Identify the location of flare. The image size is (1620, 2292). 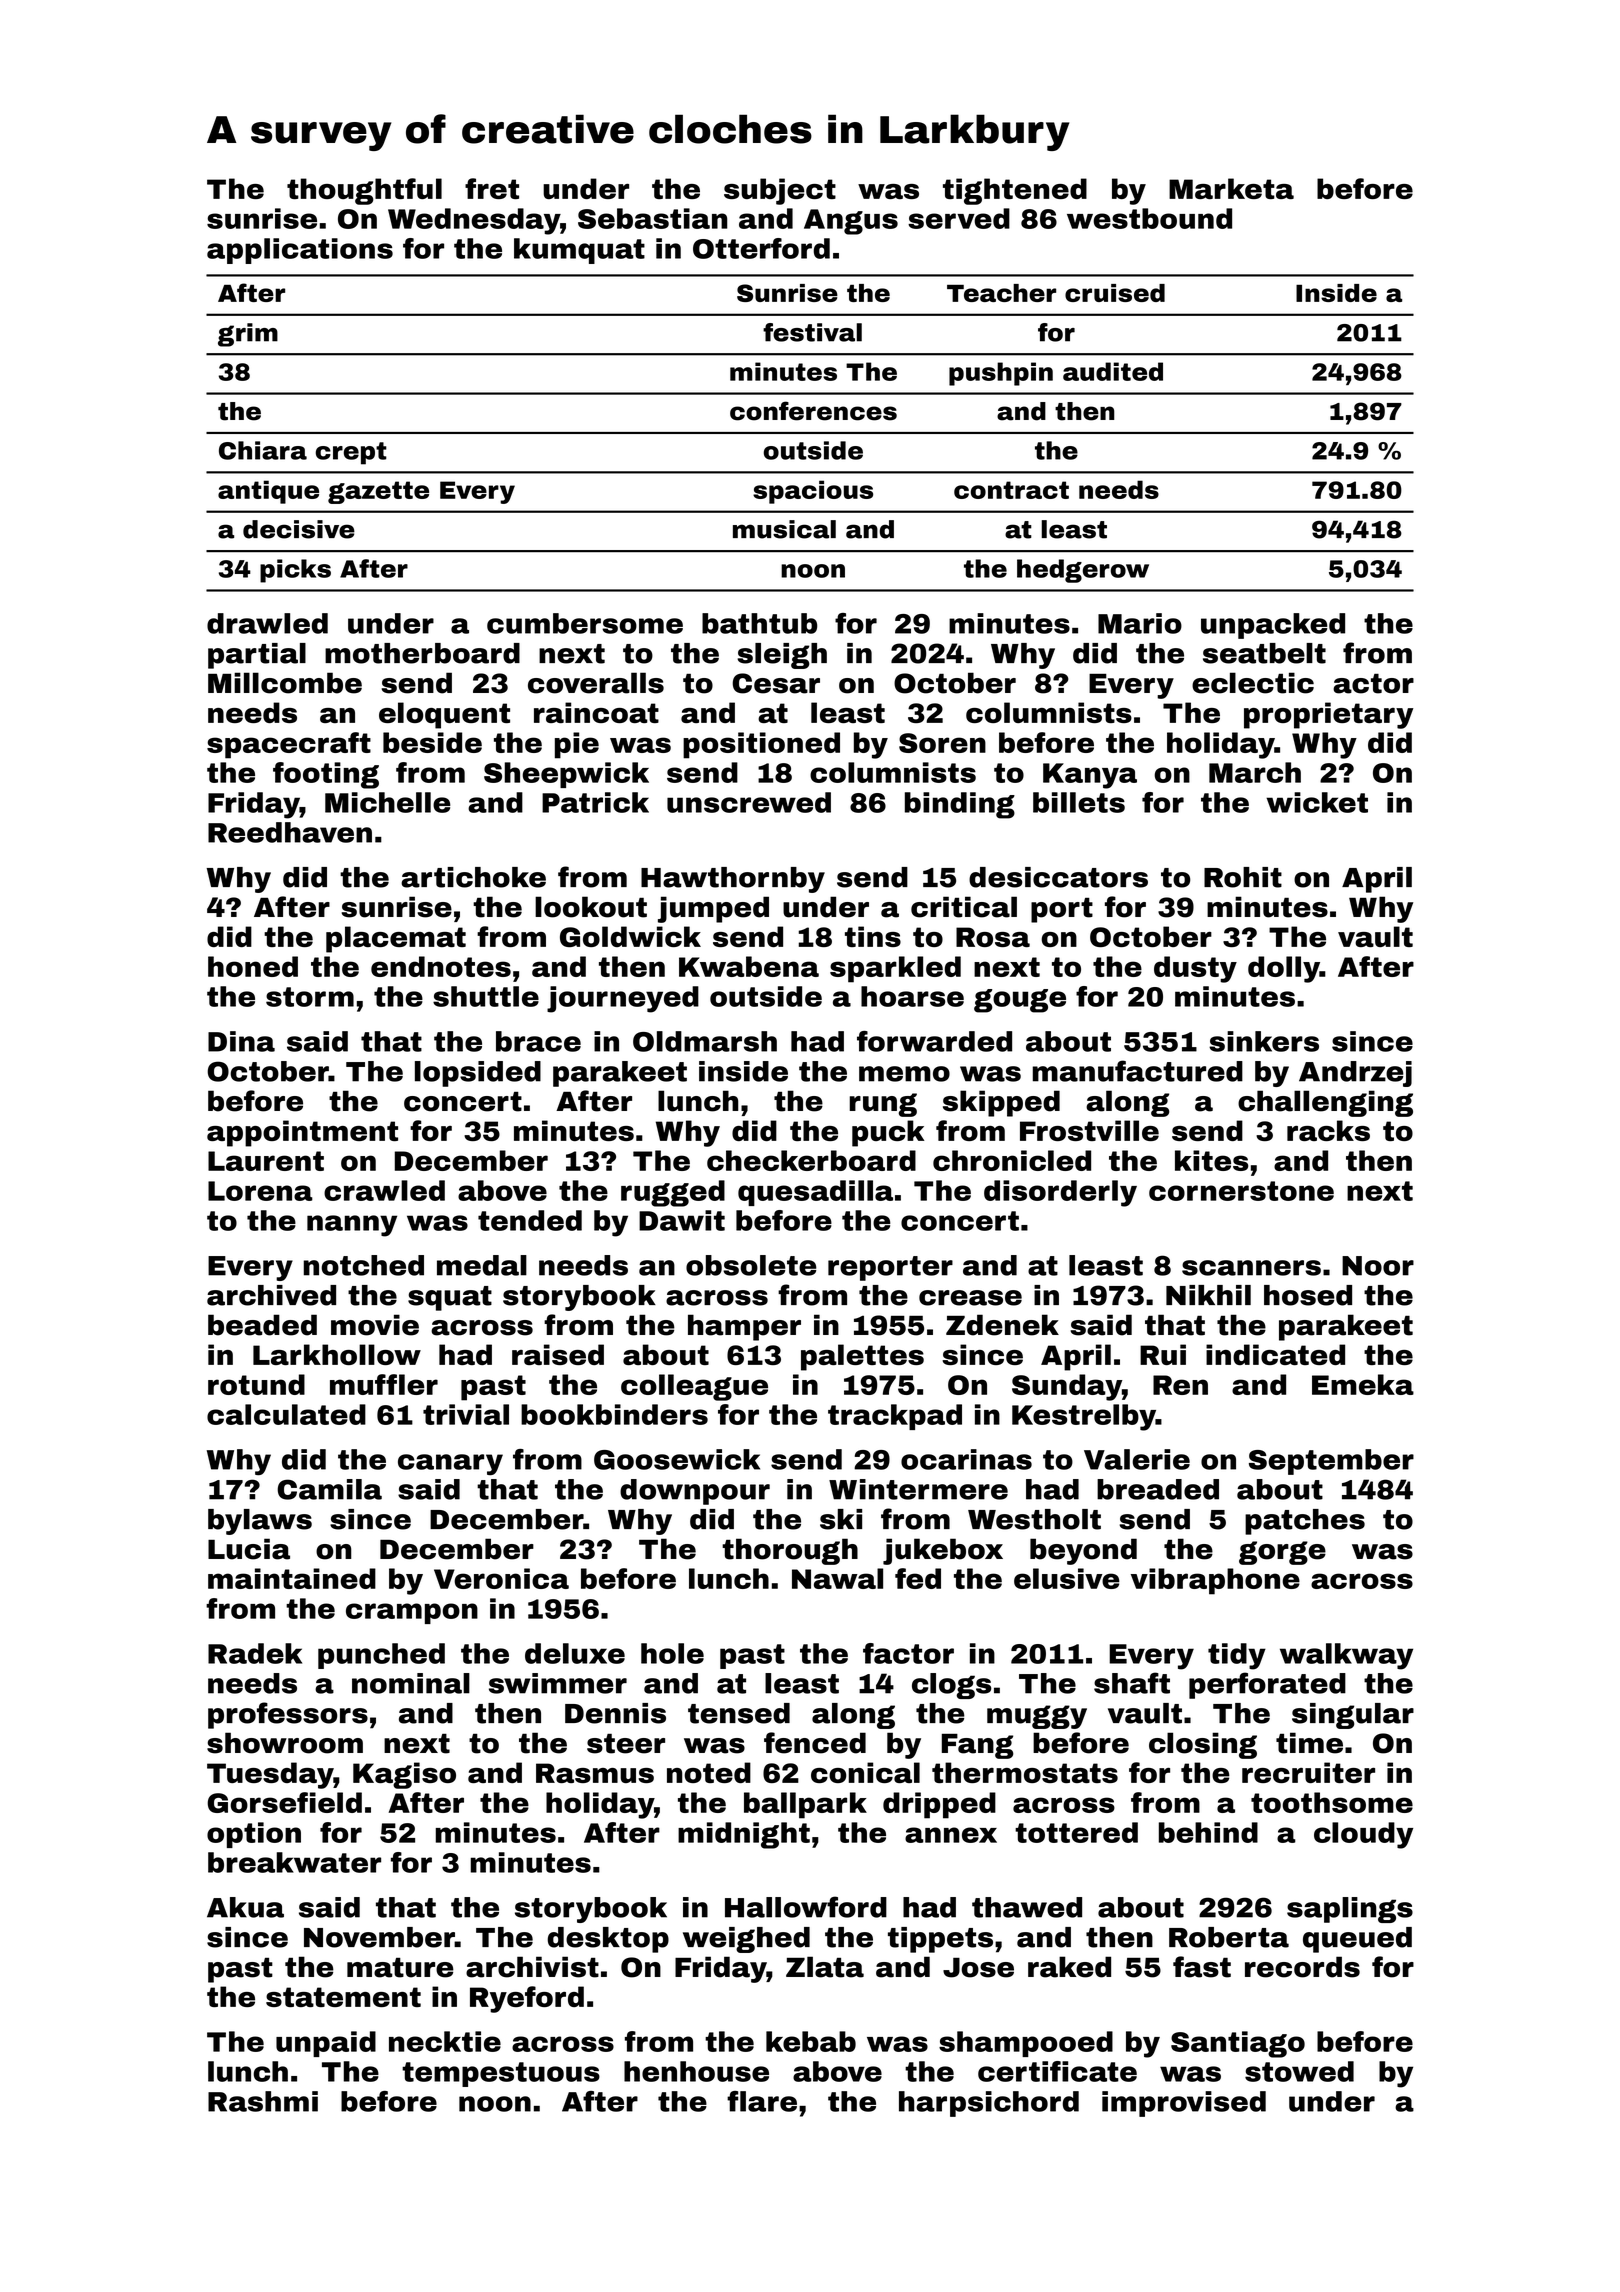
(762, 2101).
